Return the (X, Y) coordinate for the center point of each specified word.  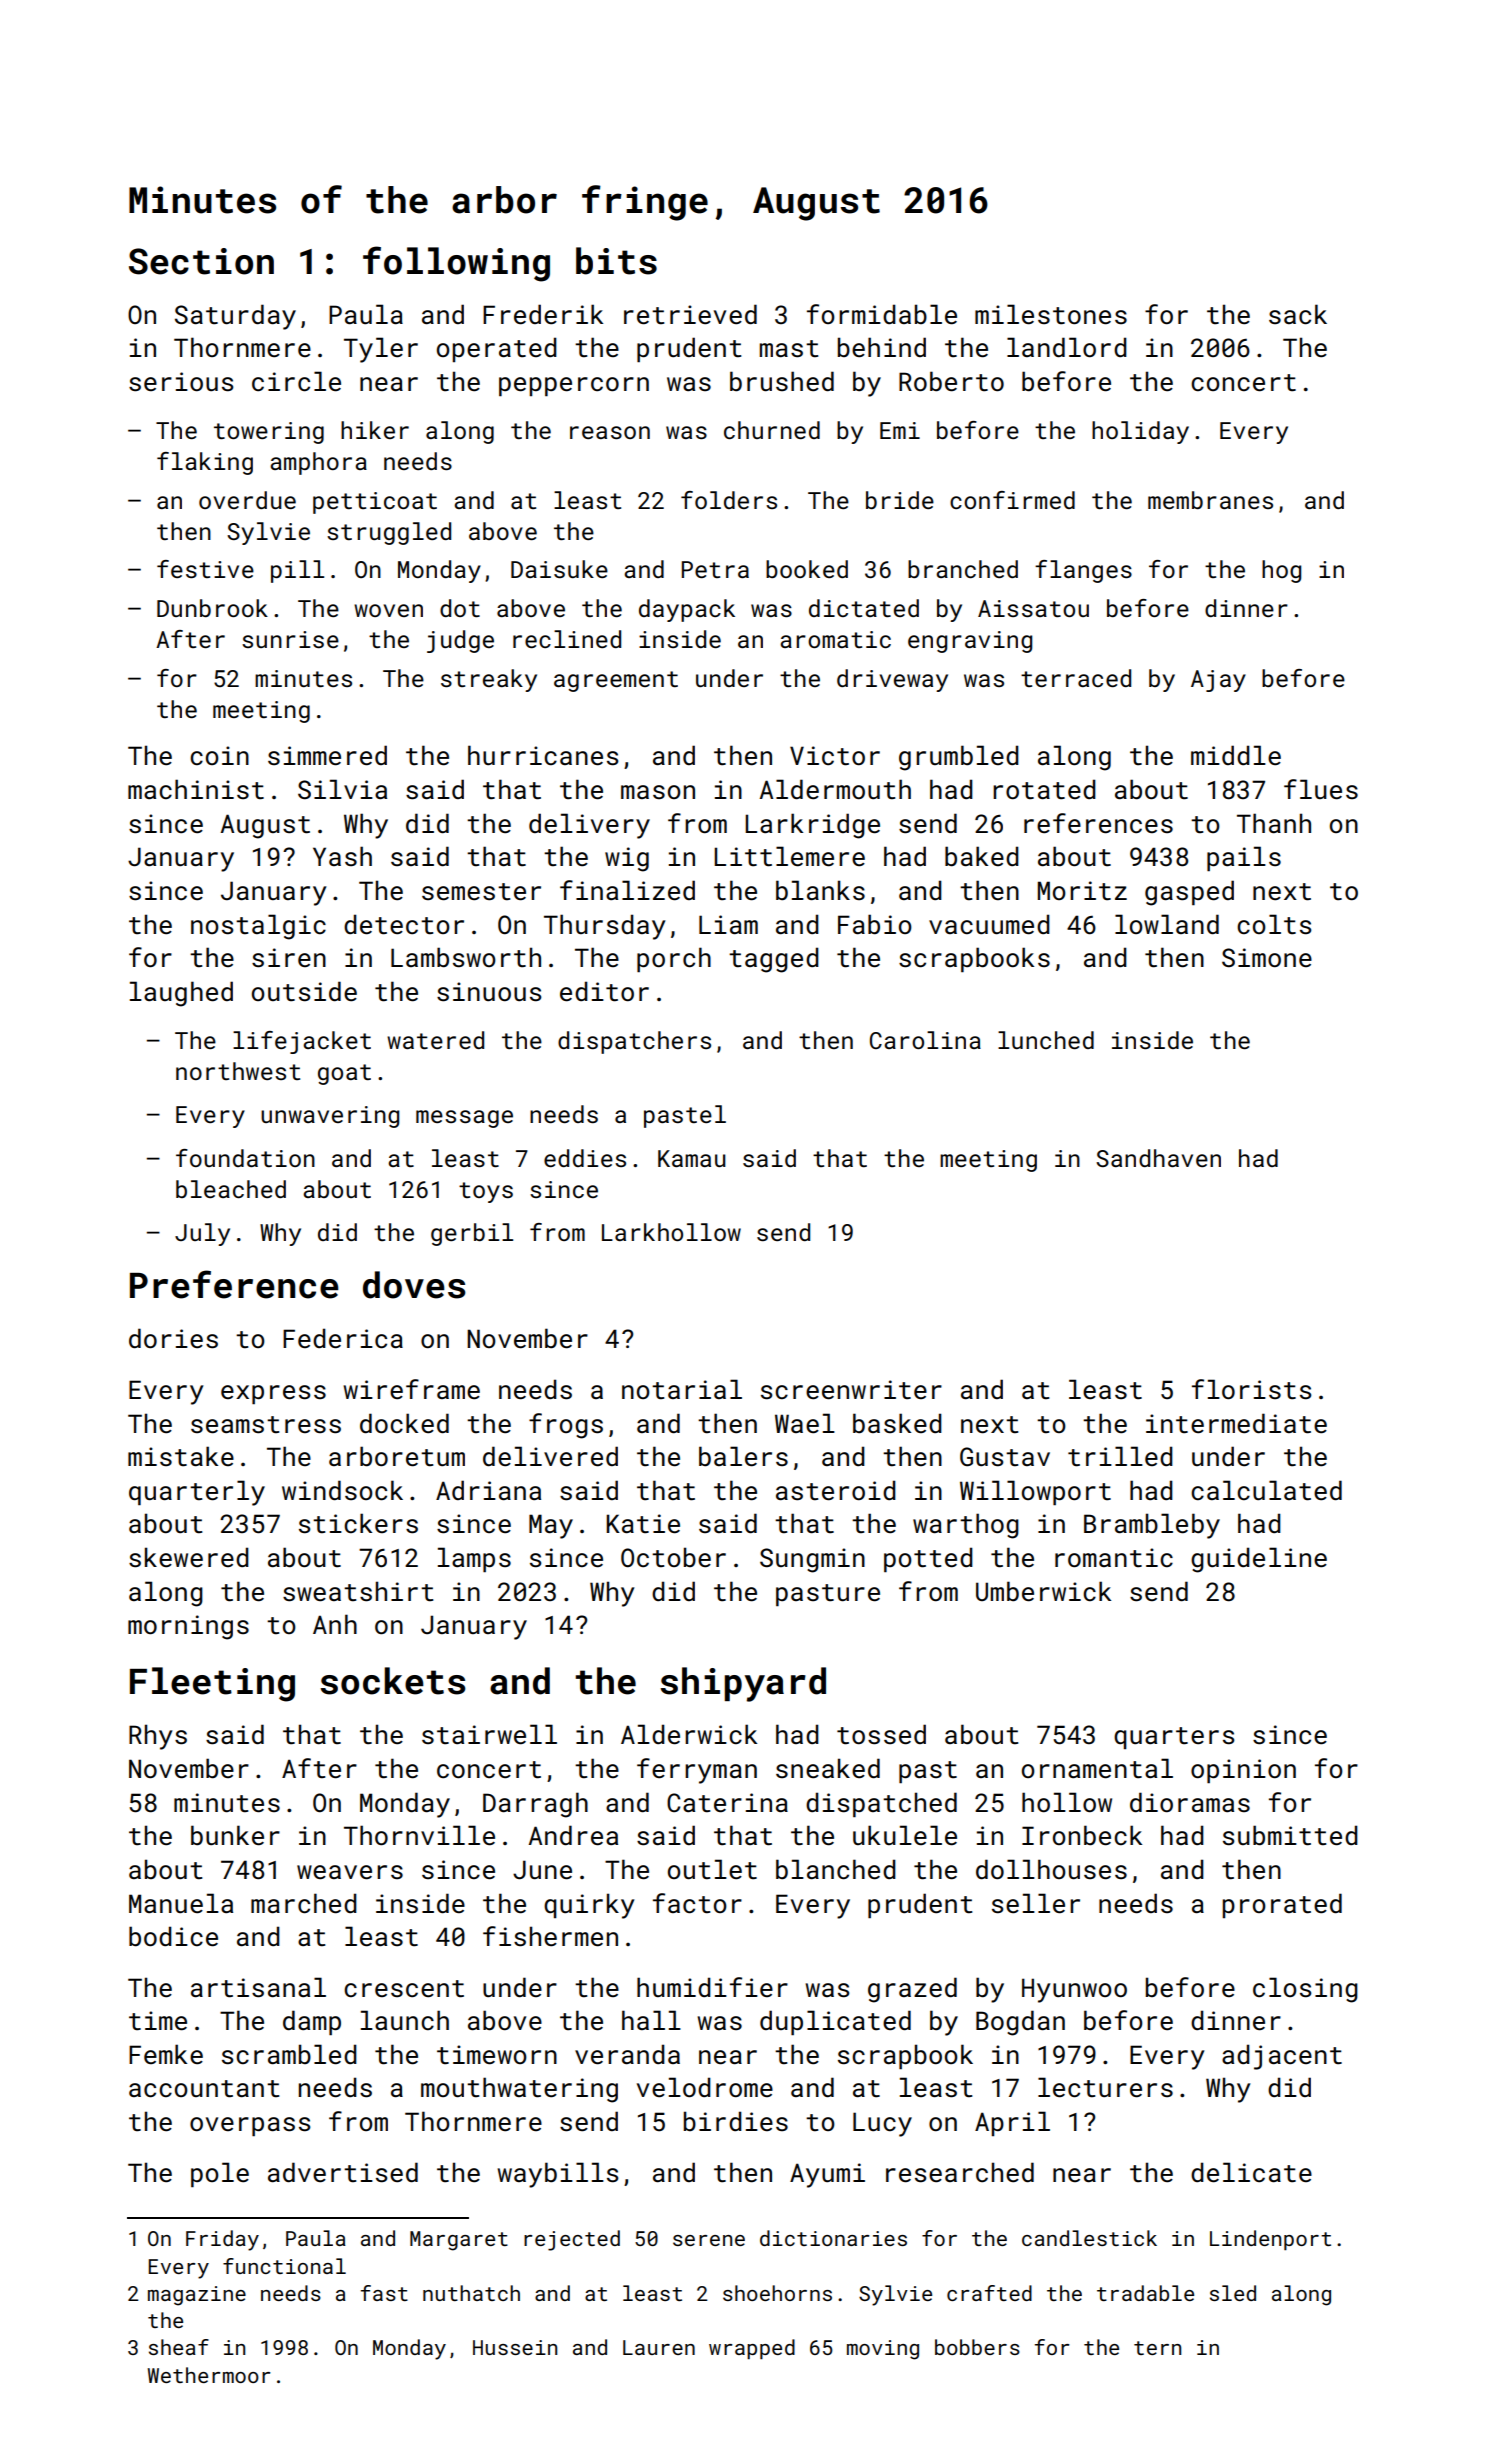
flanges (1083, 571)
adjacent (1282, 2057)
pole (220, 2174)
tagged (774, 960)
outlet (712, 1869)
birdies (736, 2121)
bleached (231, 1189)
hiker (375, 430)
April (1012, 2123)
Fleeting (212, 1684)
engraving (970, 642)
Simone (1267, 957)
